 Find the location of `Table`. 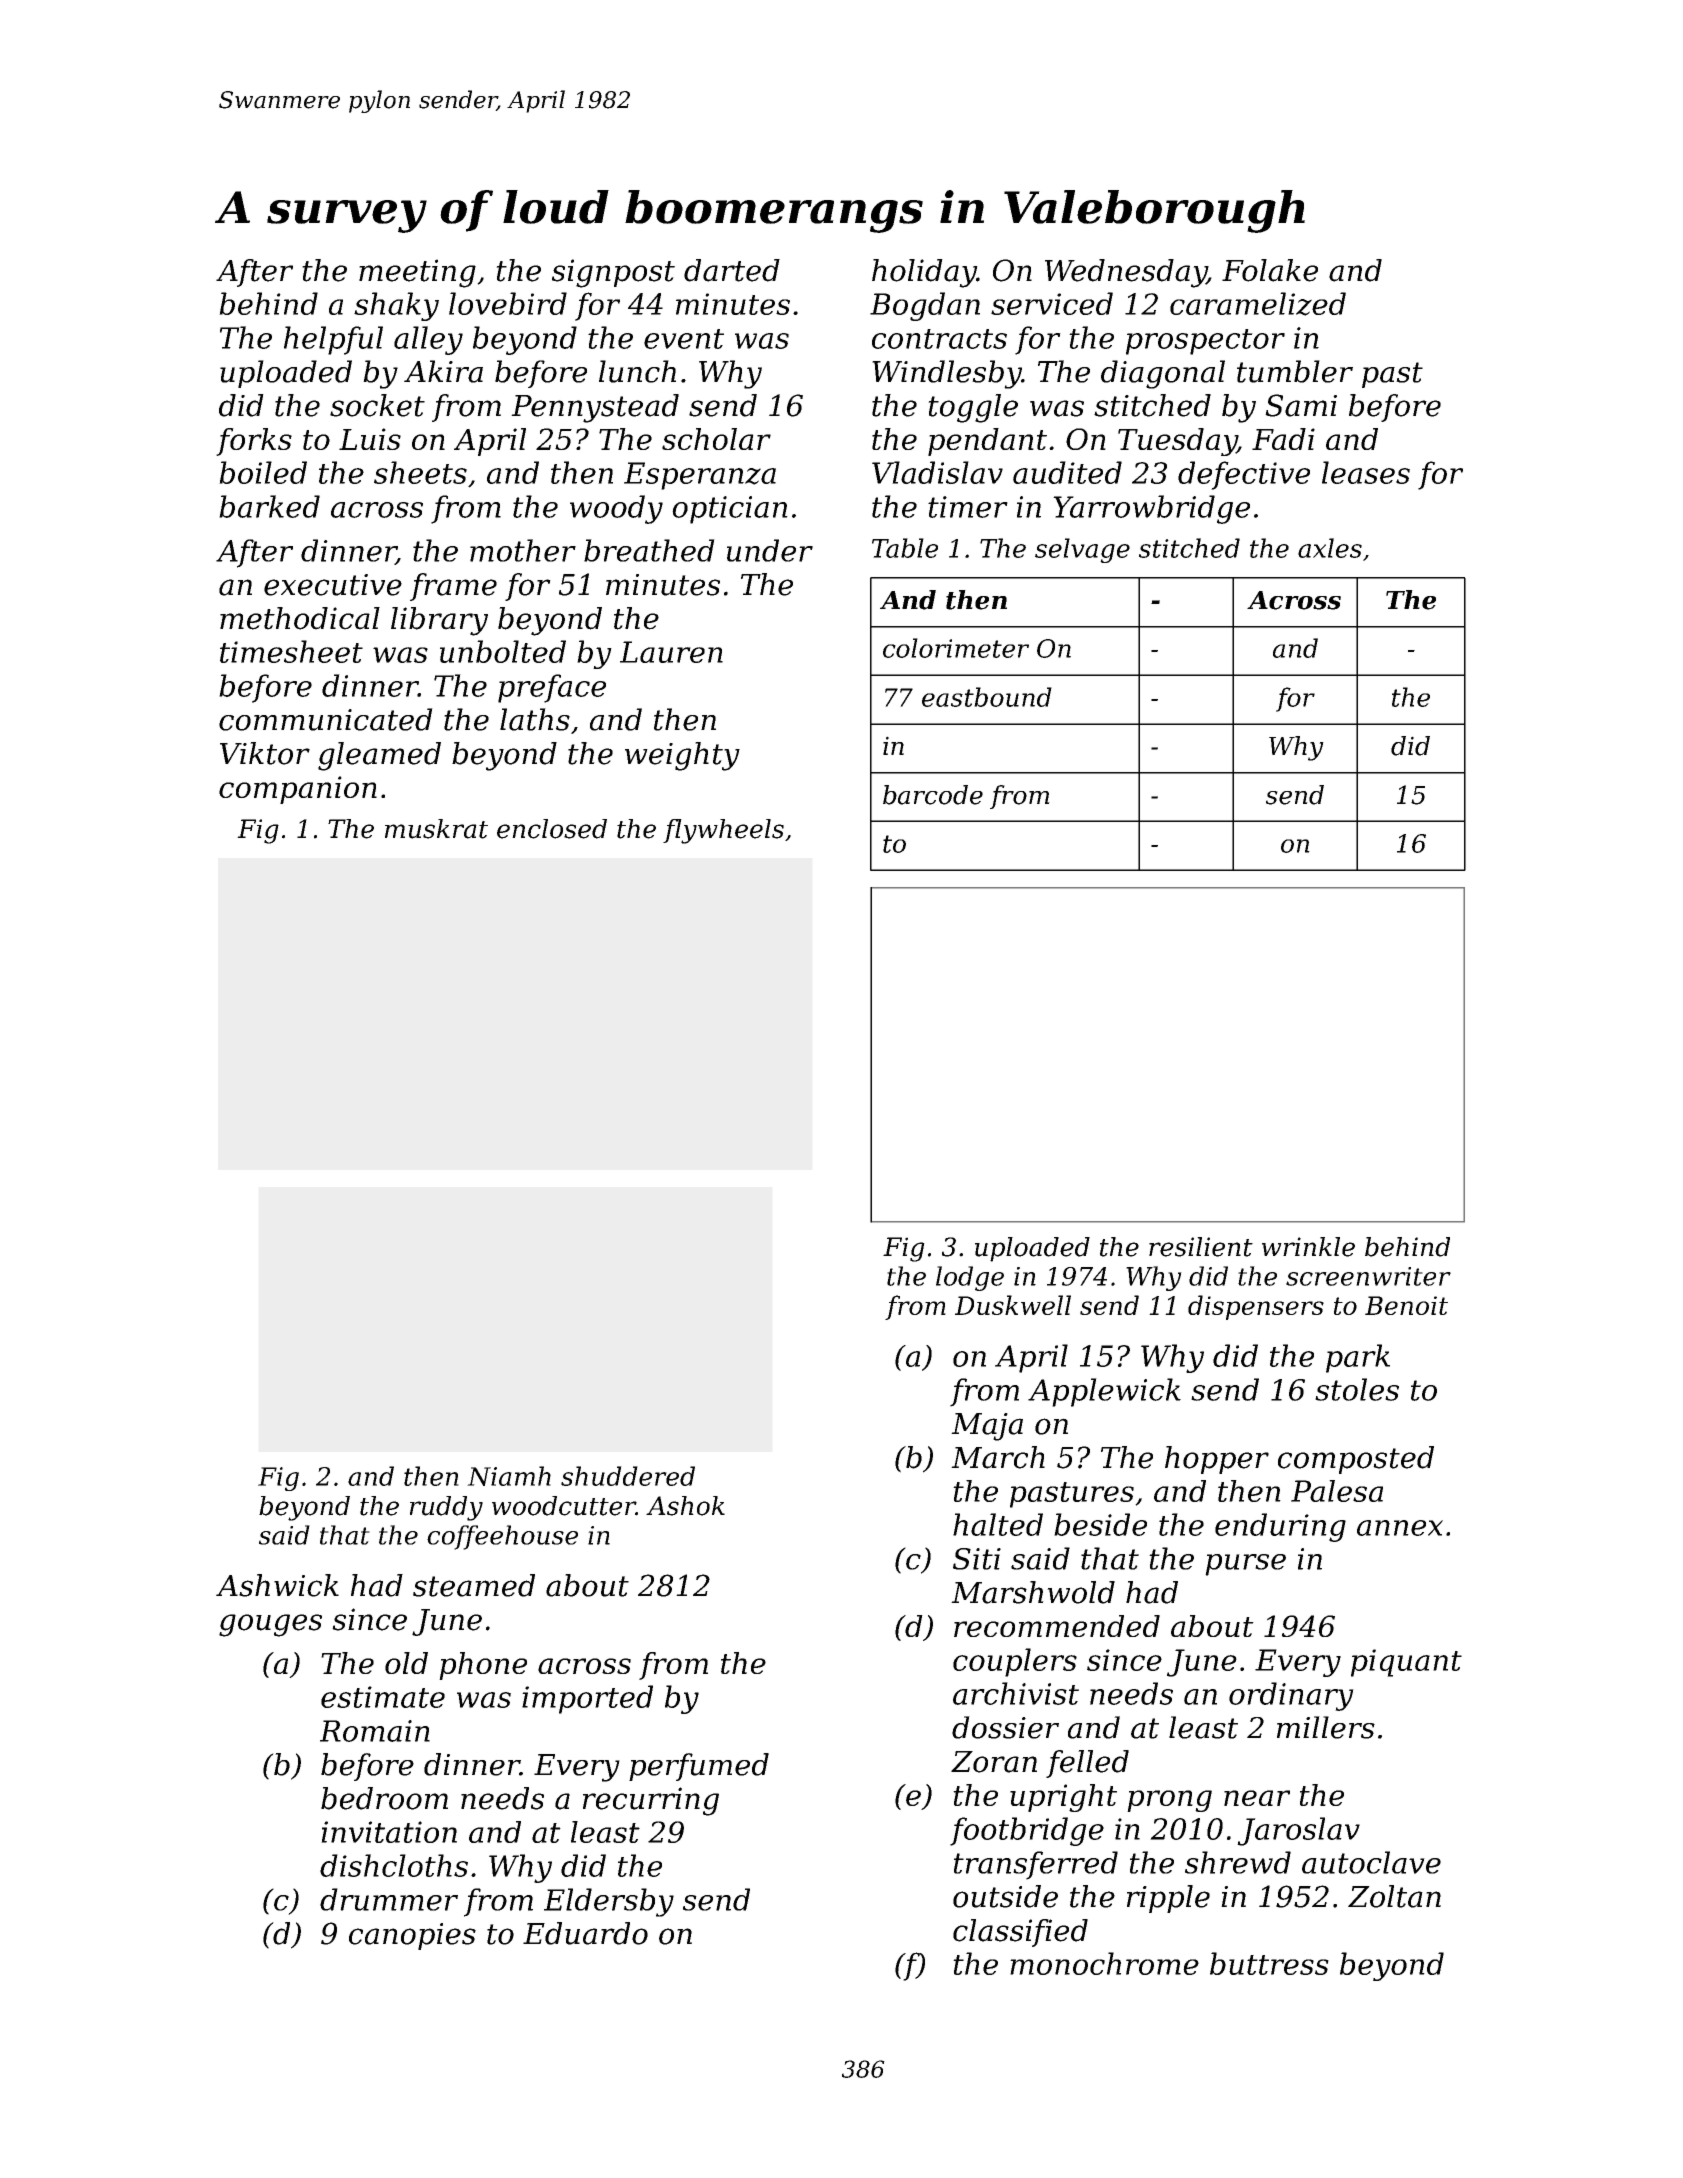

Table is located at coordinates (905, 548).
